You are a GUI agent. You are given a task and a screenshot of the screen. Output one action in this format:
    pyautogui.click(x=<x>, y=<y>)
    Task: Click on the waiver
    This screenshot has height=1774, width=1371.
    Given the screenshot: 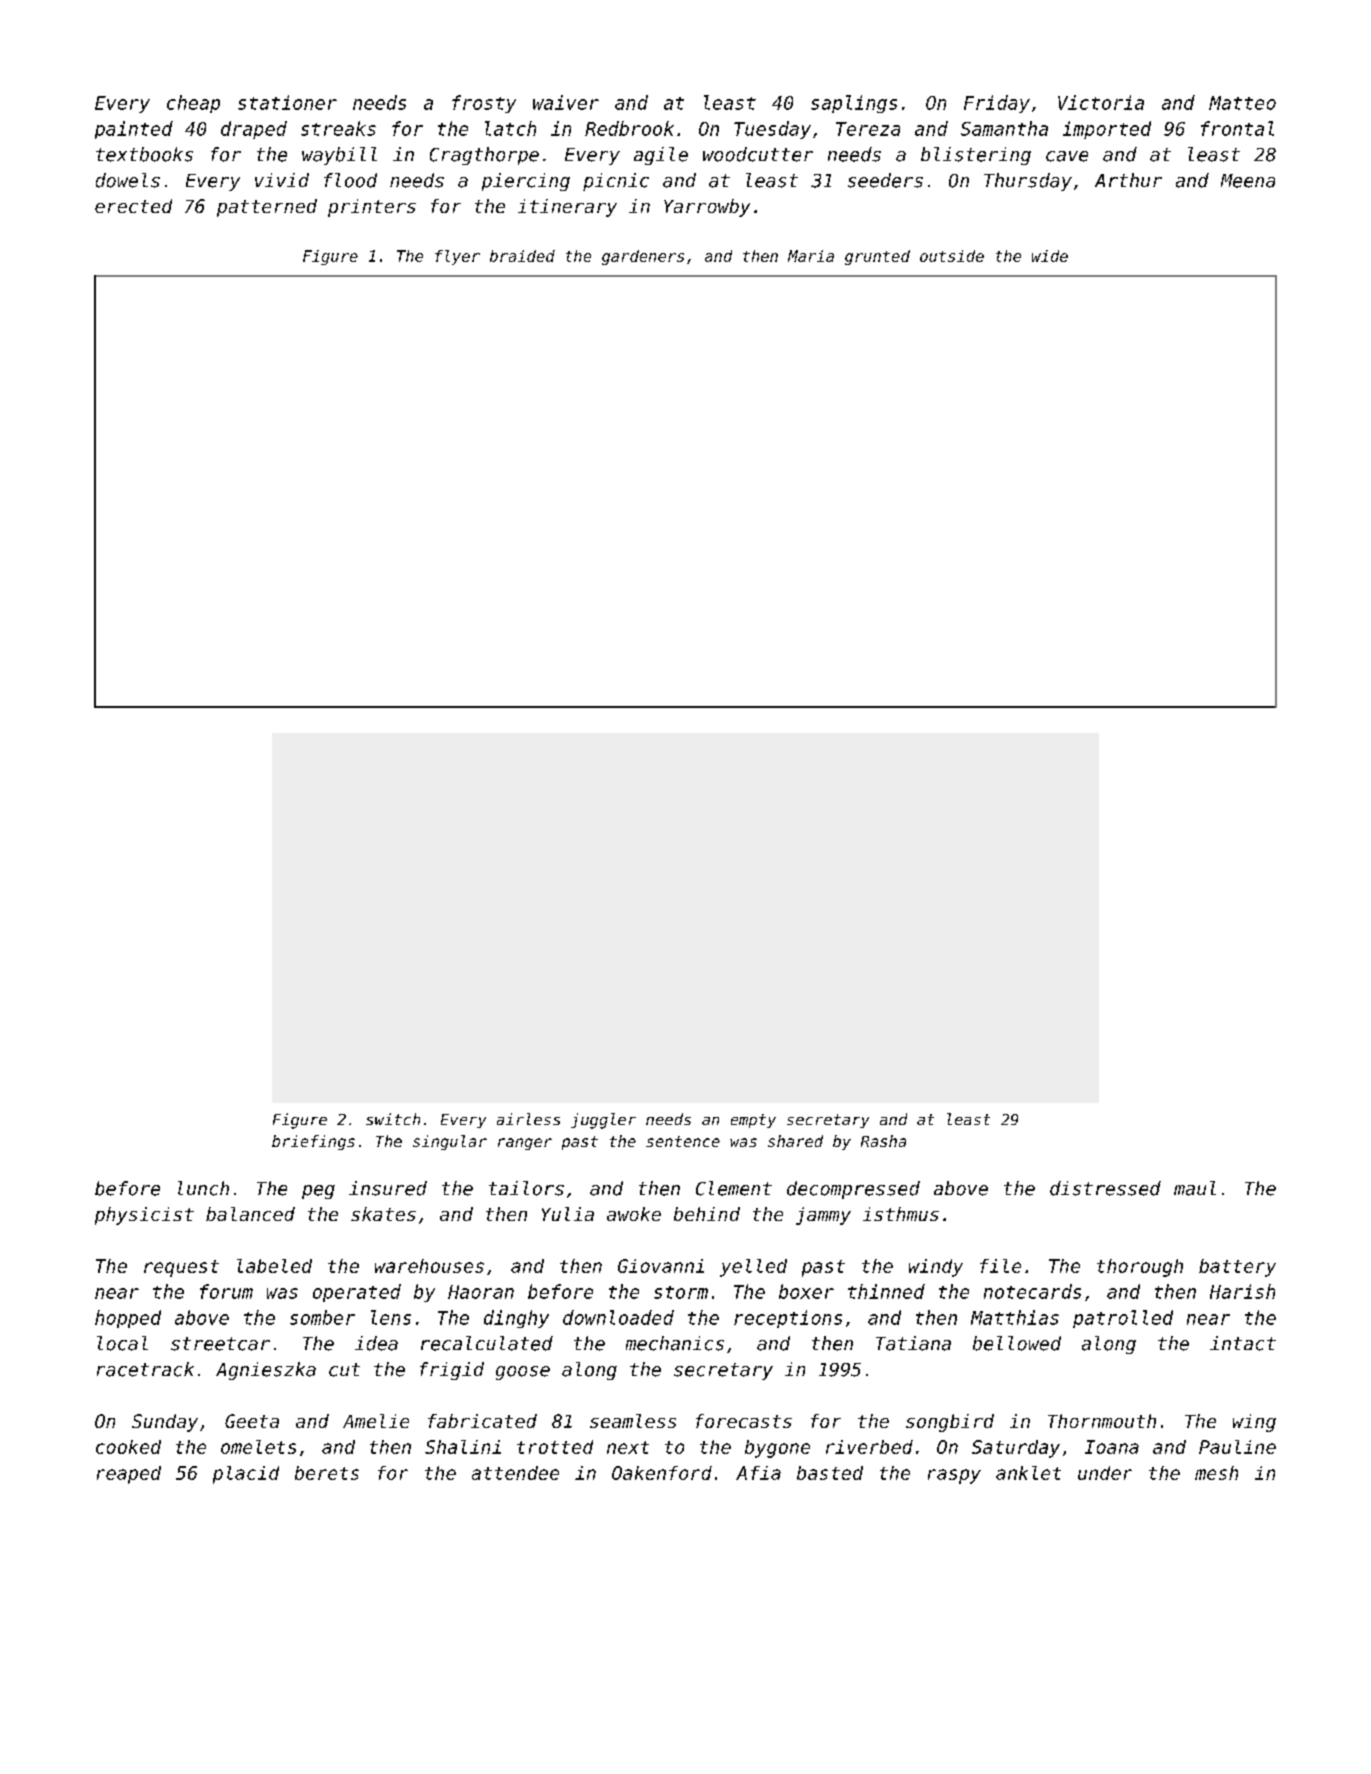 What is the action you would take?
    pyautogui.click(x=566, y=102)
